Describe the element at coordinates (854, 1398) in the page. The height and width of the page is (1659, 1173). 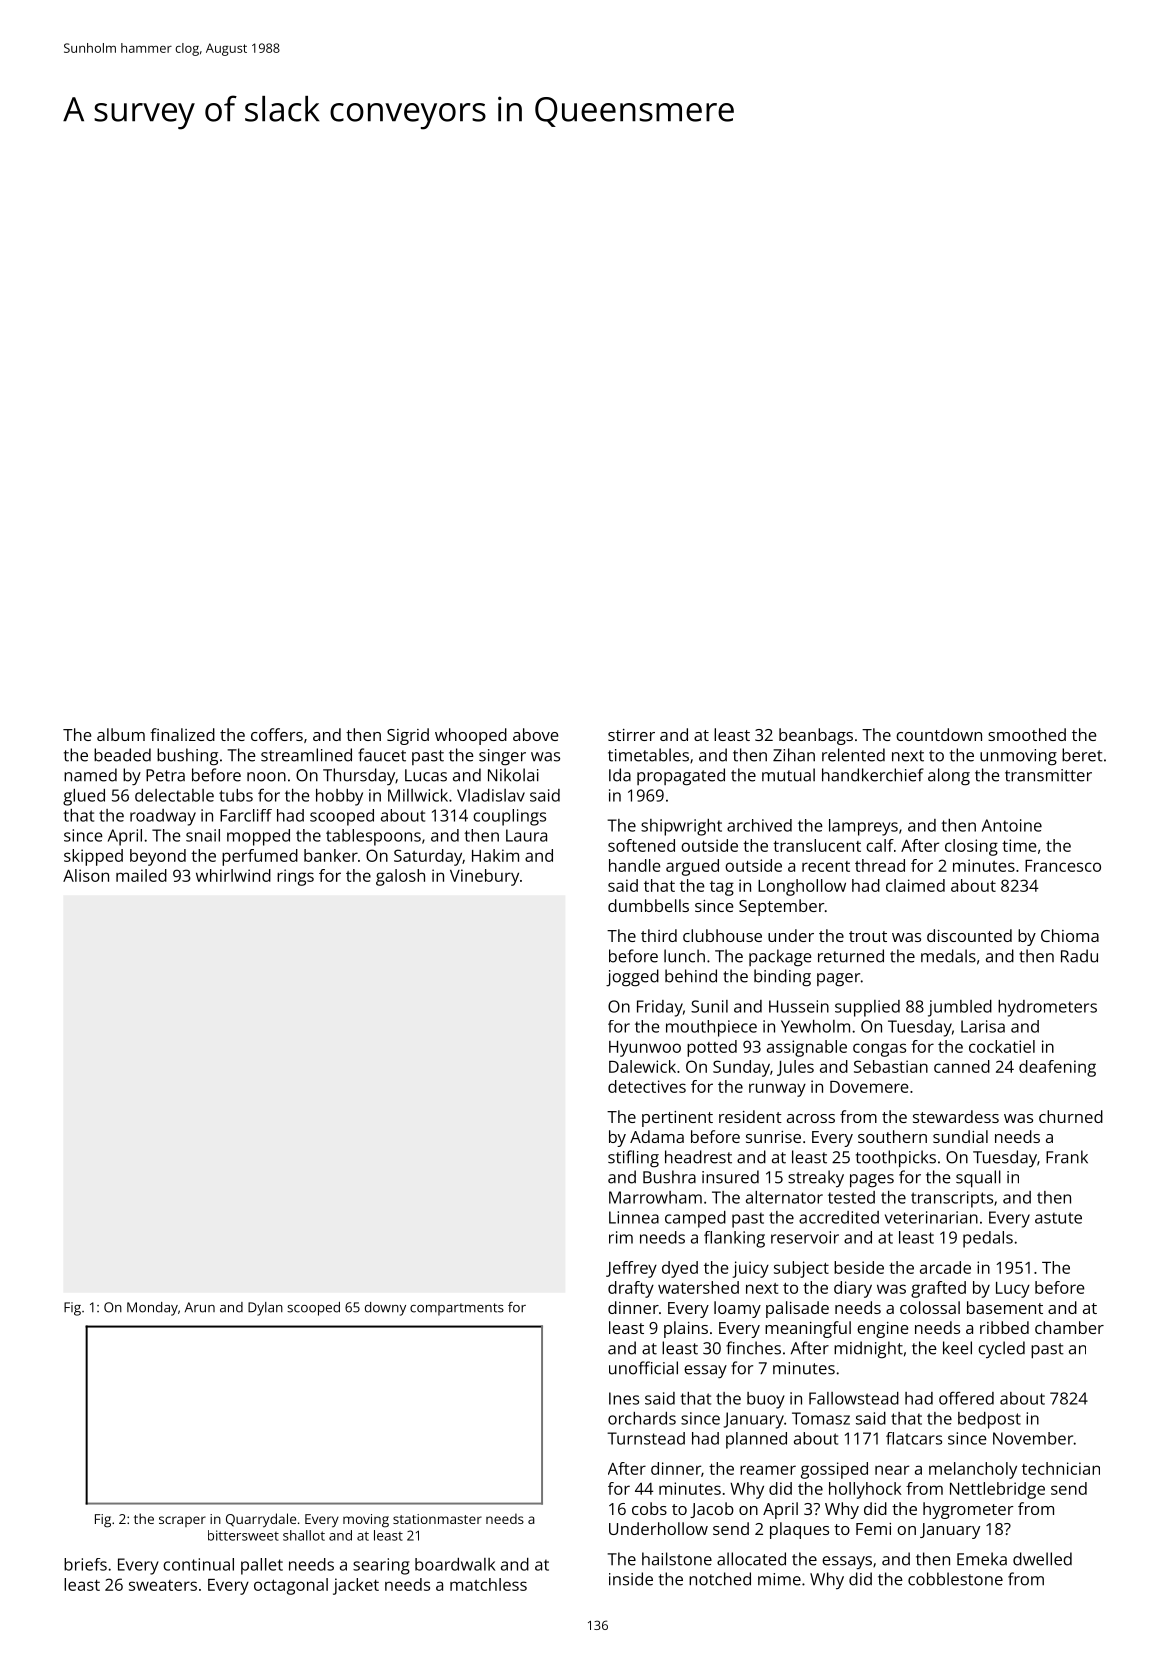
I see `Fallowstead` at that location.
